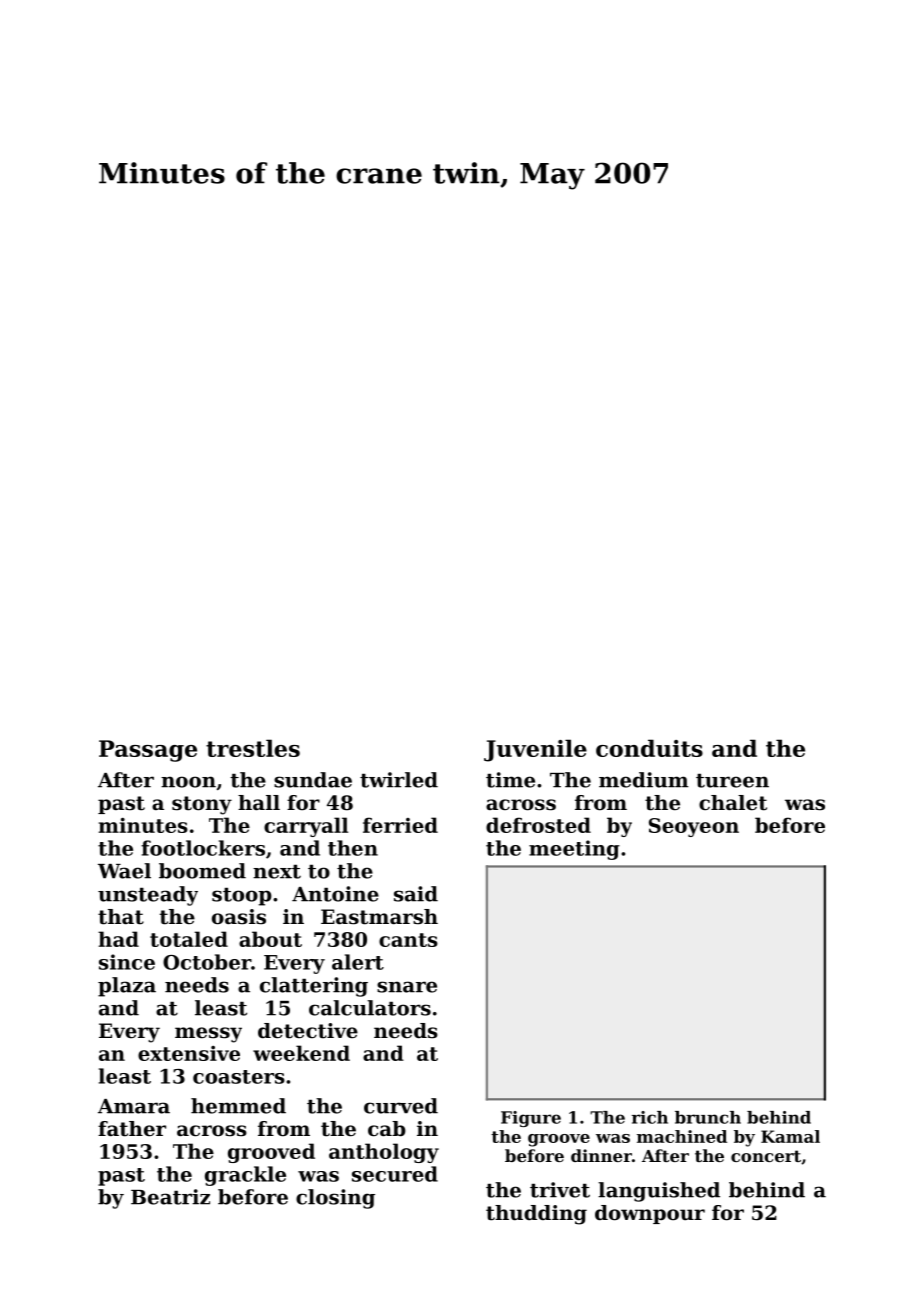  I want to click on closing, so click(335, 1199).
